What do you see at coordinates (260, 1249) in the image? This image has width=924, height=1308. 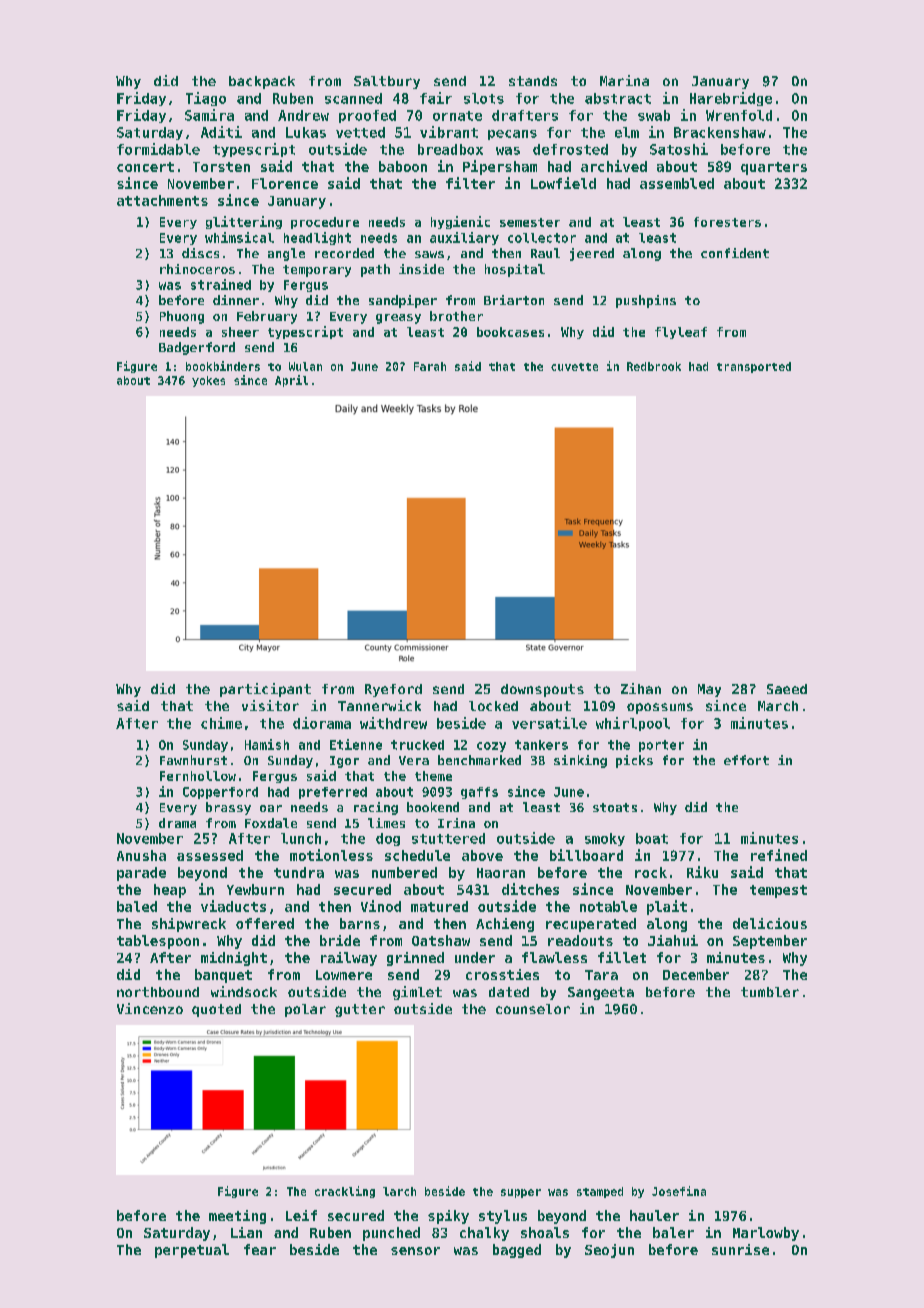 I see `fear` at bounding box center [260, 1249].
